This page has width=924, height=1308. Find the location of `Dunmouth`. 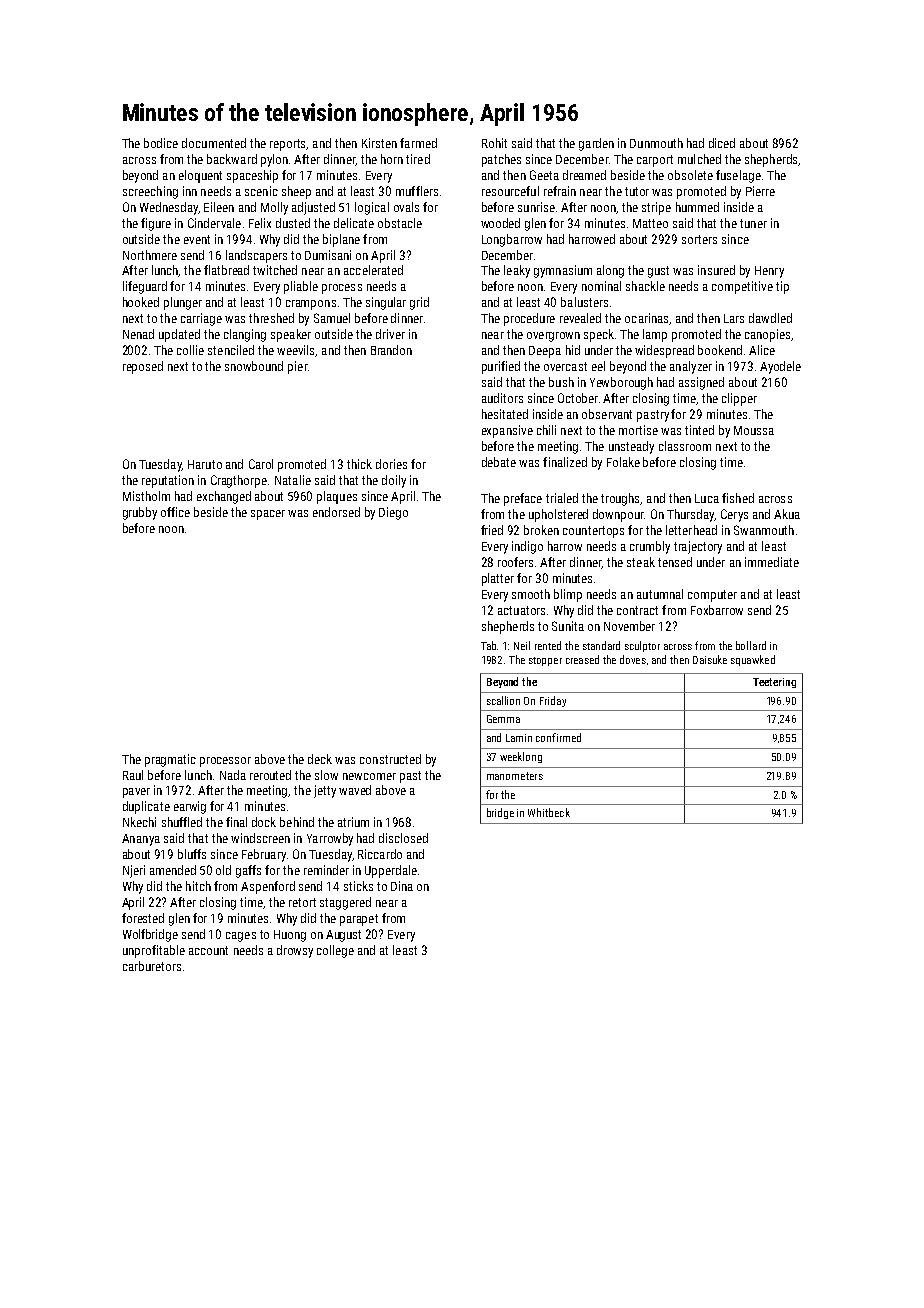

Dunmouth is located at coordinates (656, 143).
